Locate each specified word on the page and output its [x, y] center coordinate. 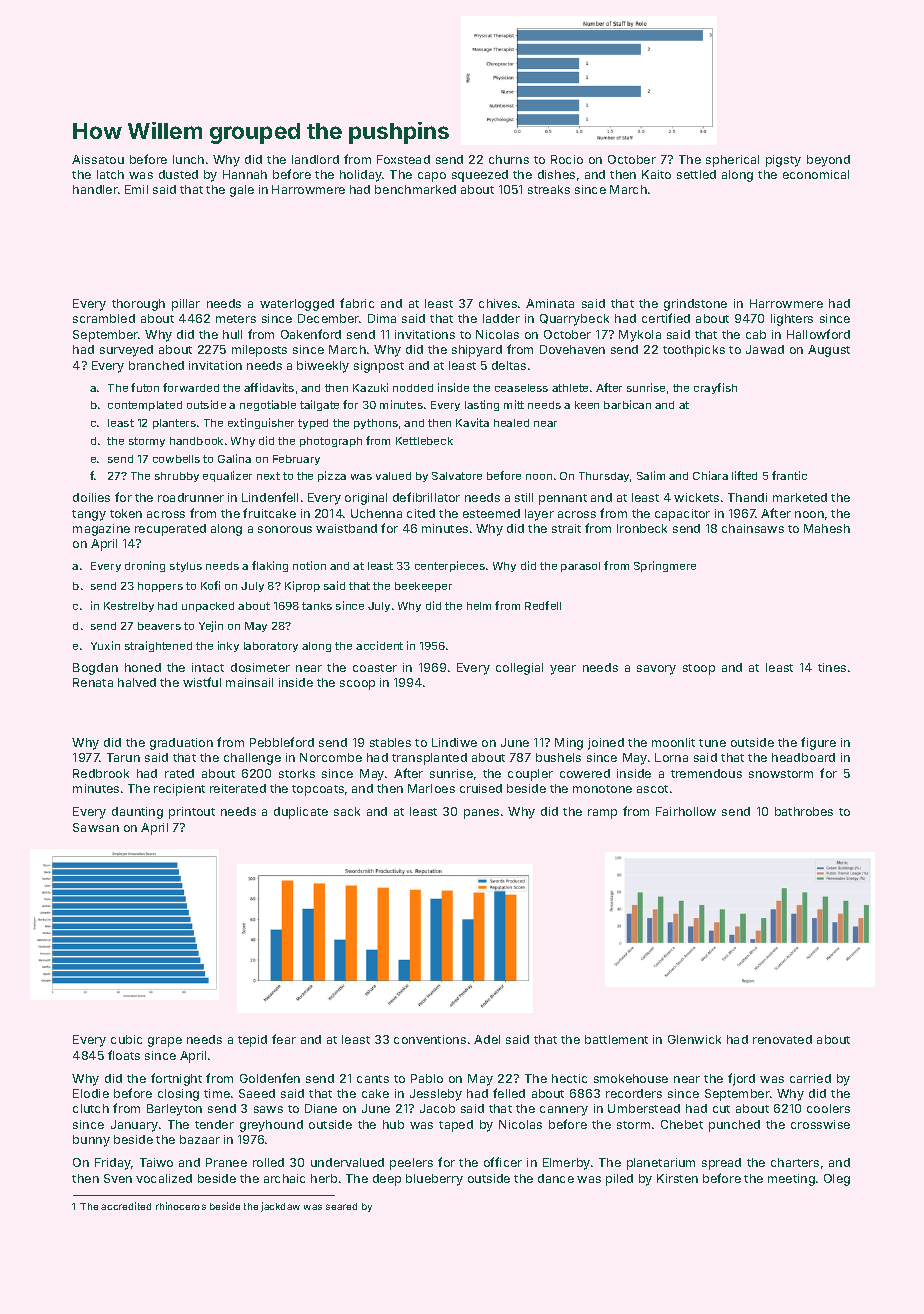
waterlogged [297, 305]
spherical [732, 161]
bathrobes [804, 811]
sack [347, 811]
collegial [519, 669]
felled [509, 1093]
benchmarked [415, 189]
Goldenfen [270, 1078]
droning [145, 566]
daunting [137, 813]
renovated [782, 1039]
